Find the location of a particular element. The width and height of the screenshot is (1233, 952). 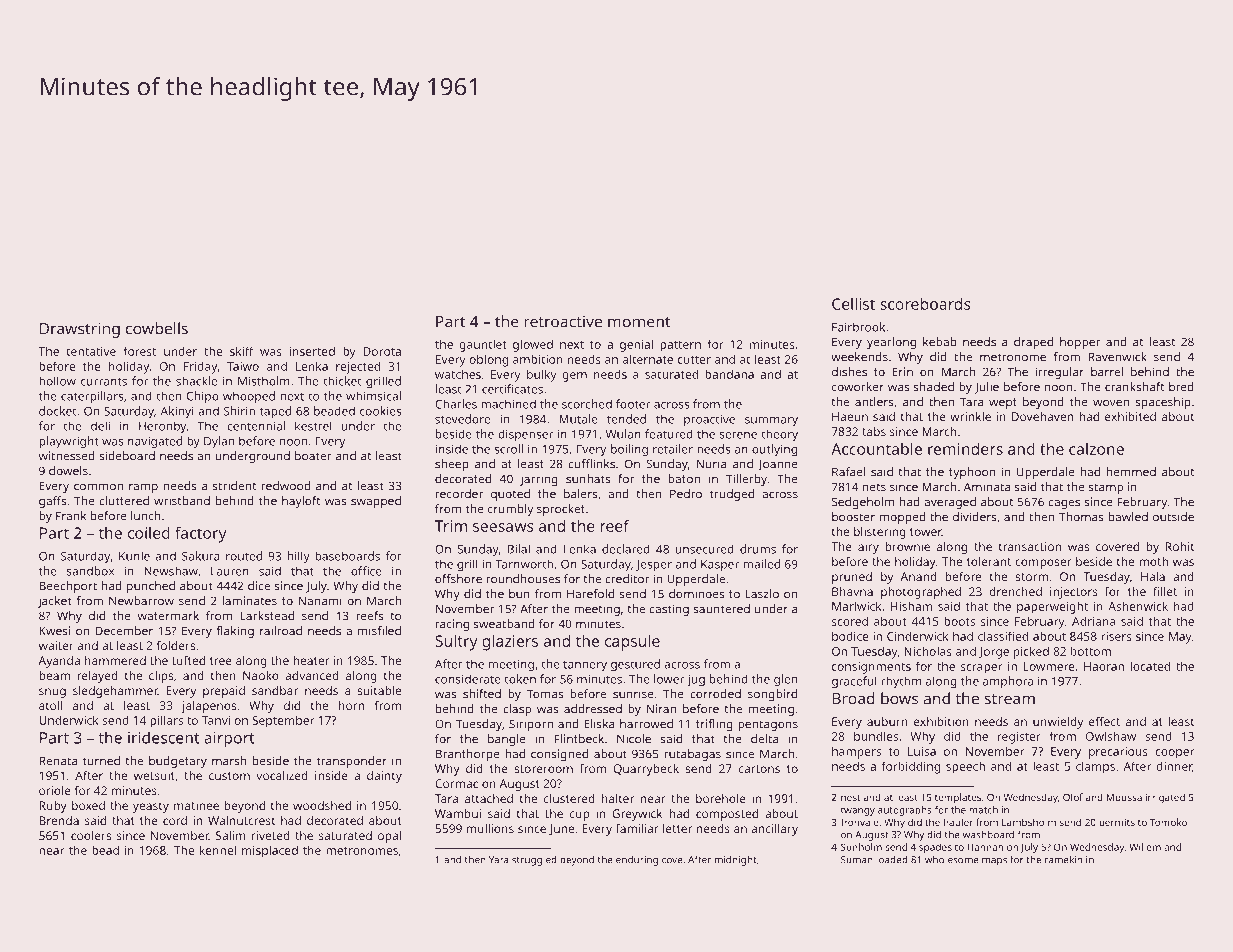

roundhouses is located at coordinates (523, 579).
